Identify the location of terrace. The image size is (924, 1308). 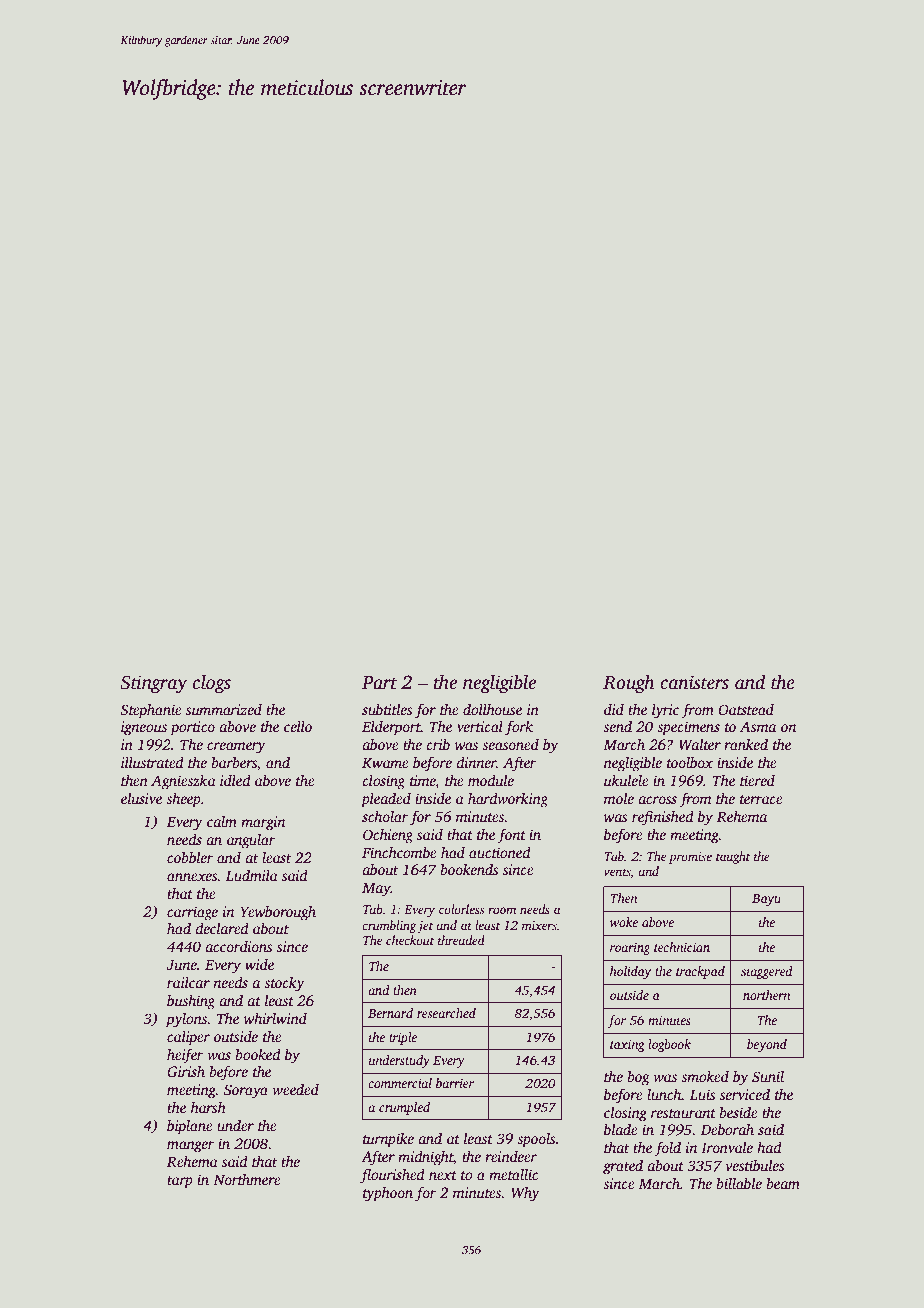
(761, 799).
